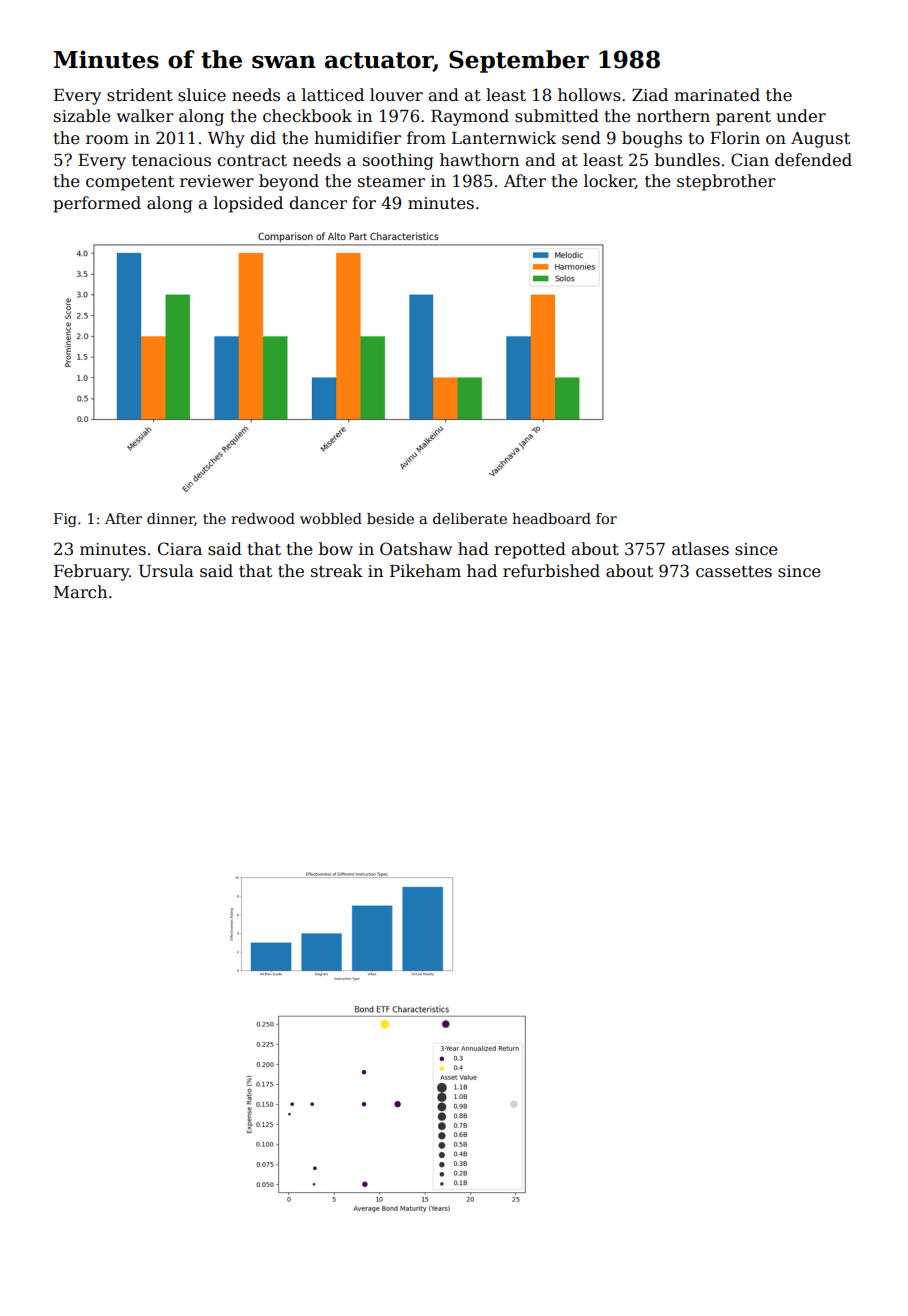 This screenshot has width=908, height=1316. Describe the element at coordinates (166, 571) in the screenshot. I see `Ursula` at that location.
